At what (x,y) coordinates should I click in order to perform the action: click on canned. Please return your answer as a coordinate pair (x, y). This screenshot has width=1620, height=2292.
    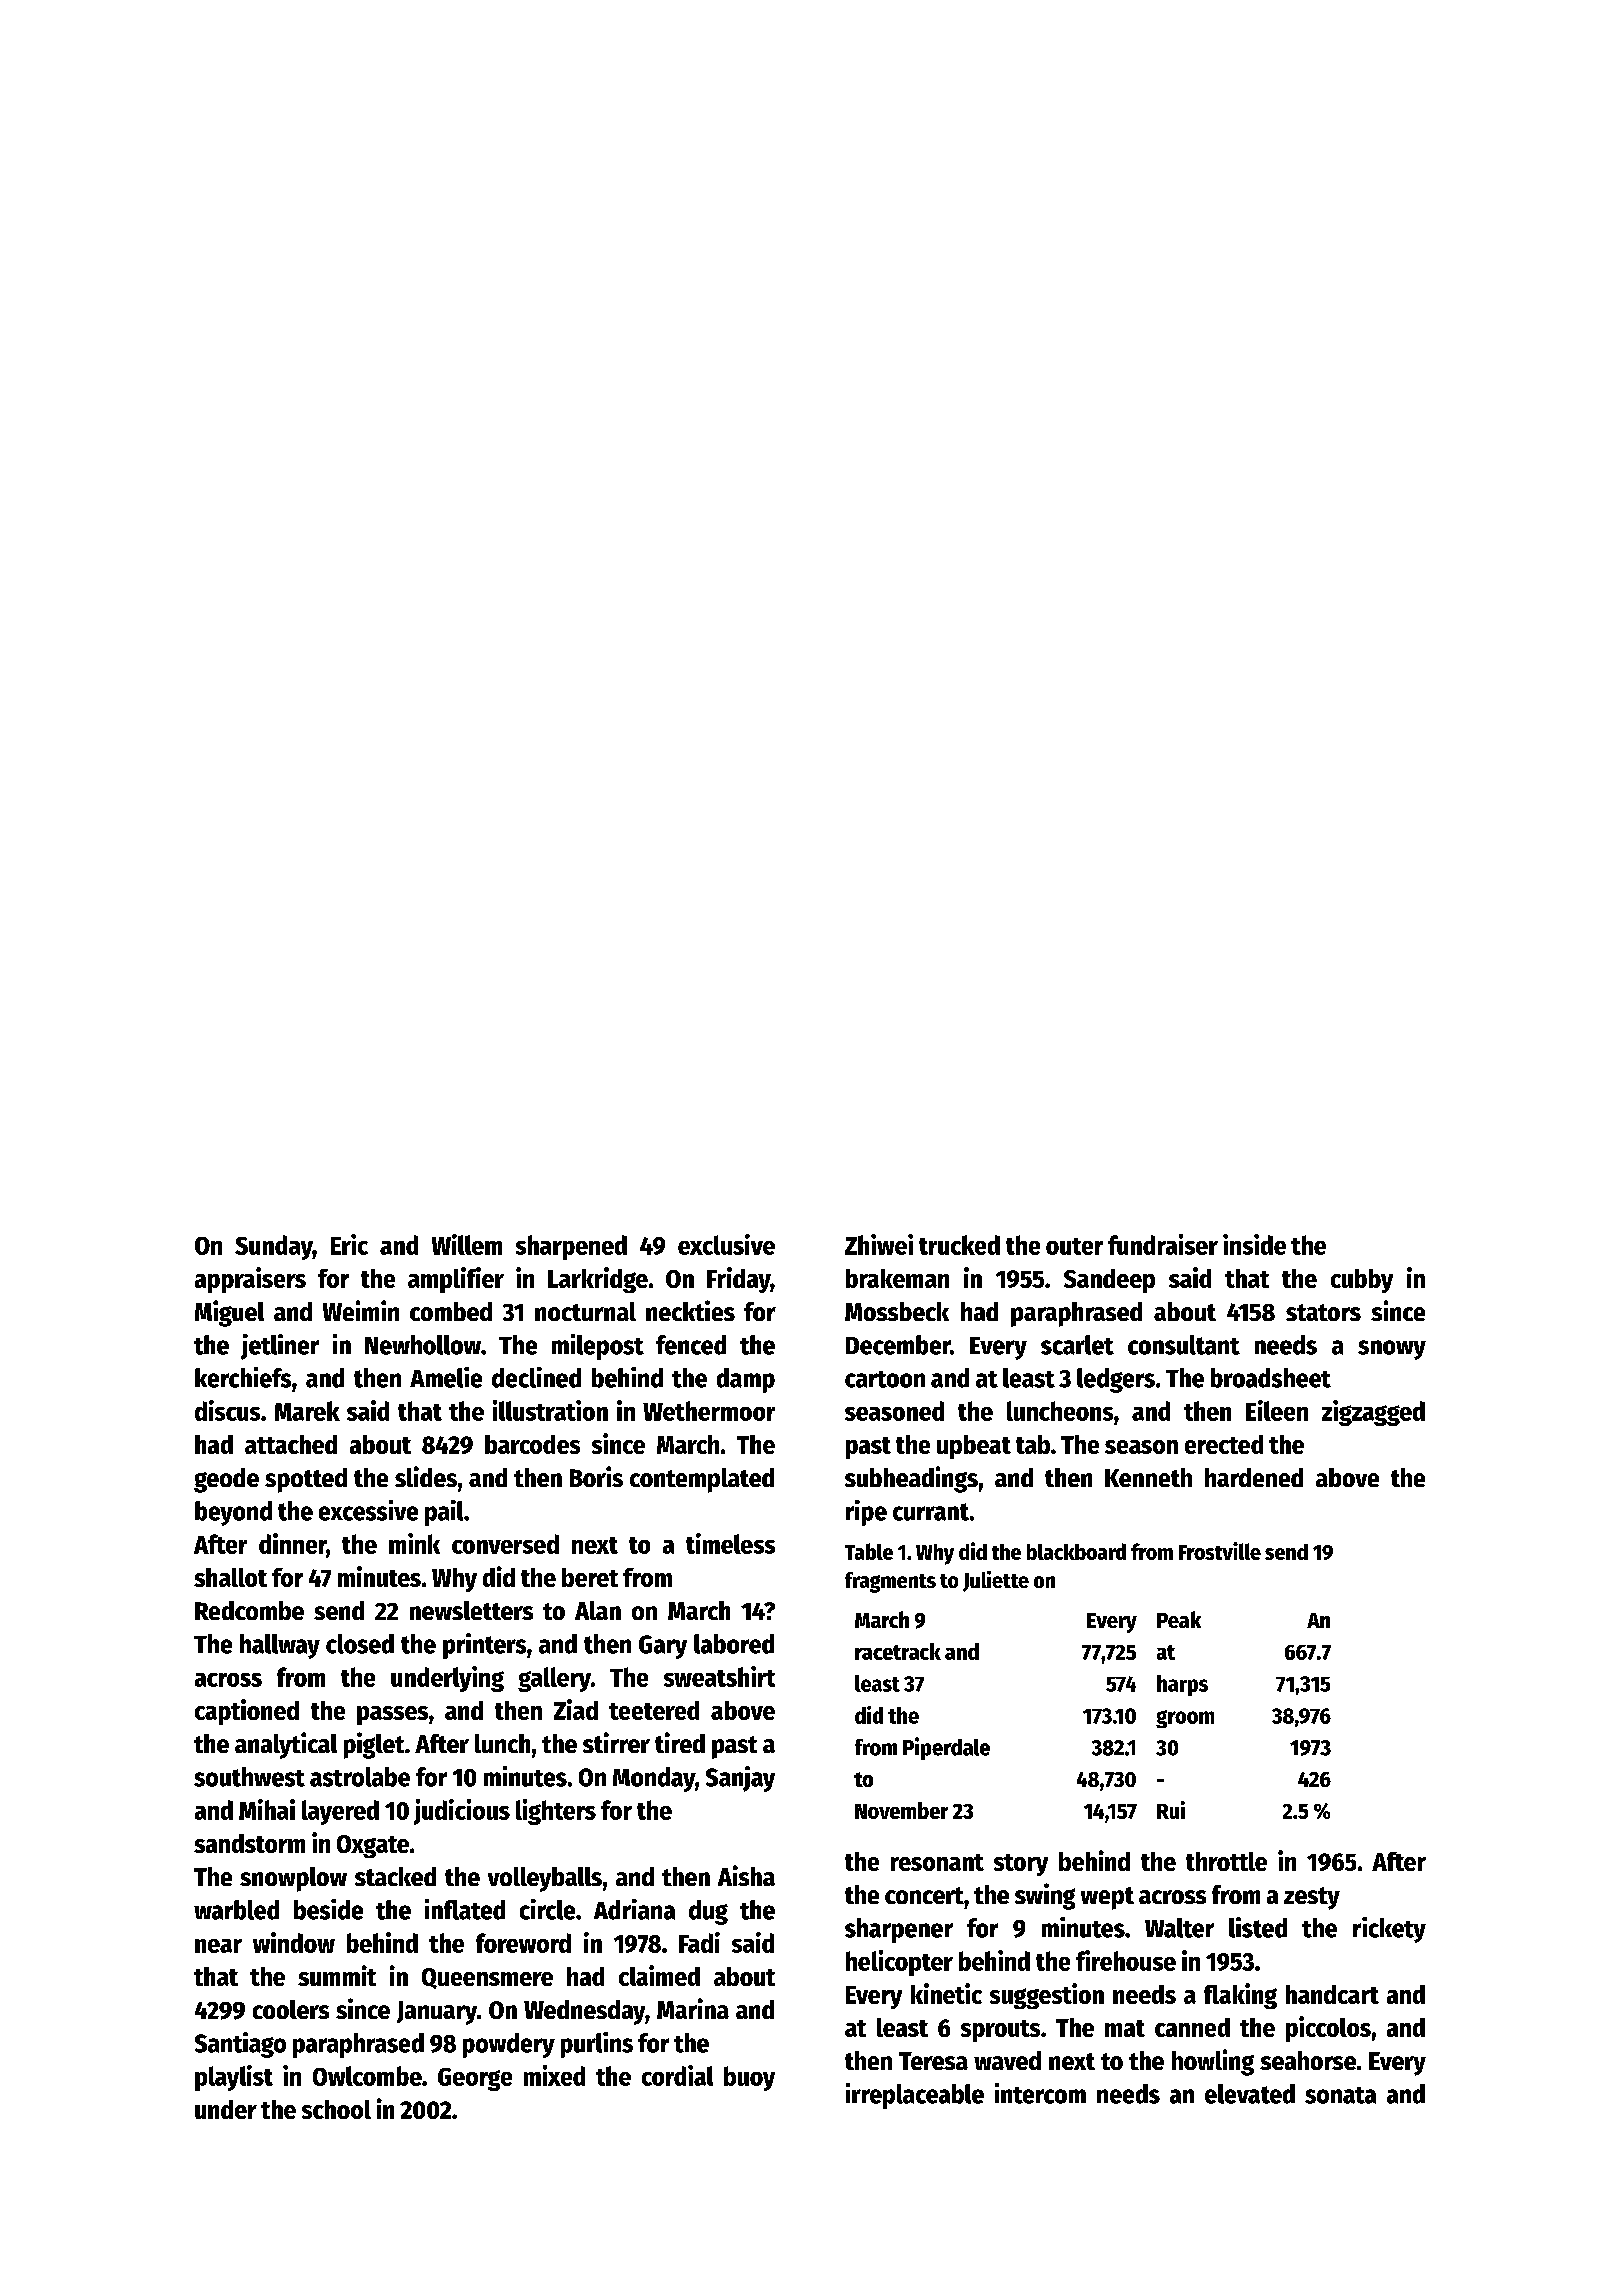
    Looking at the image, I should click on (1192, 2027).
